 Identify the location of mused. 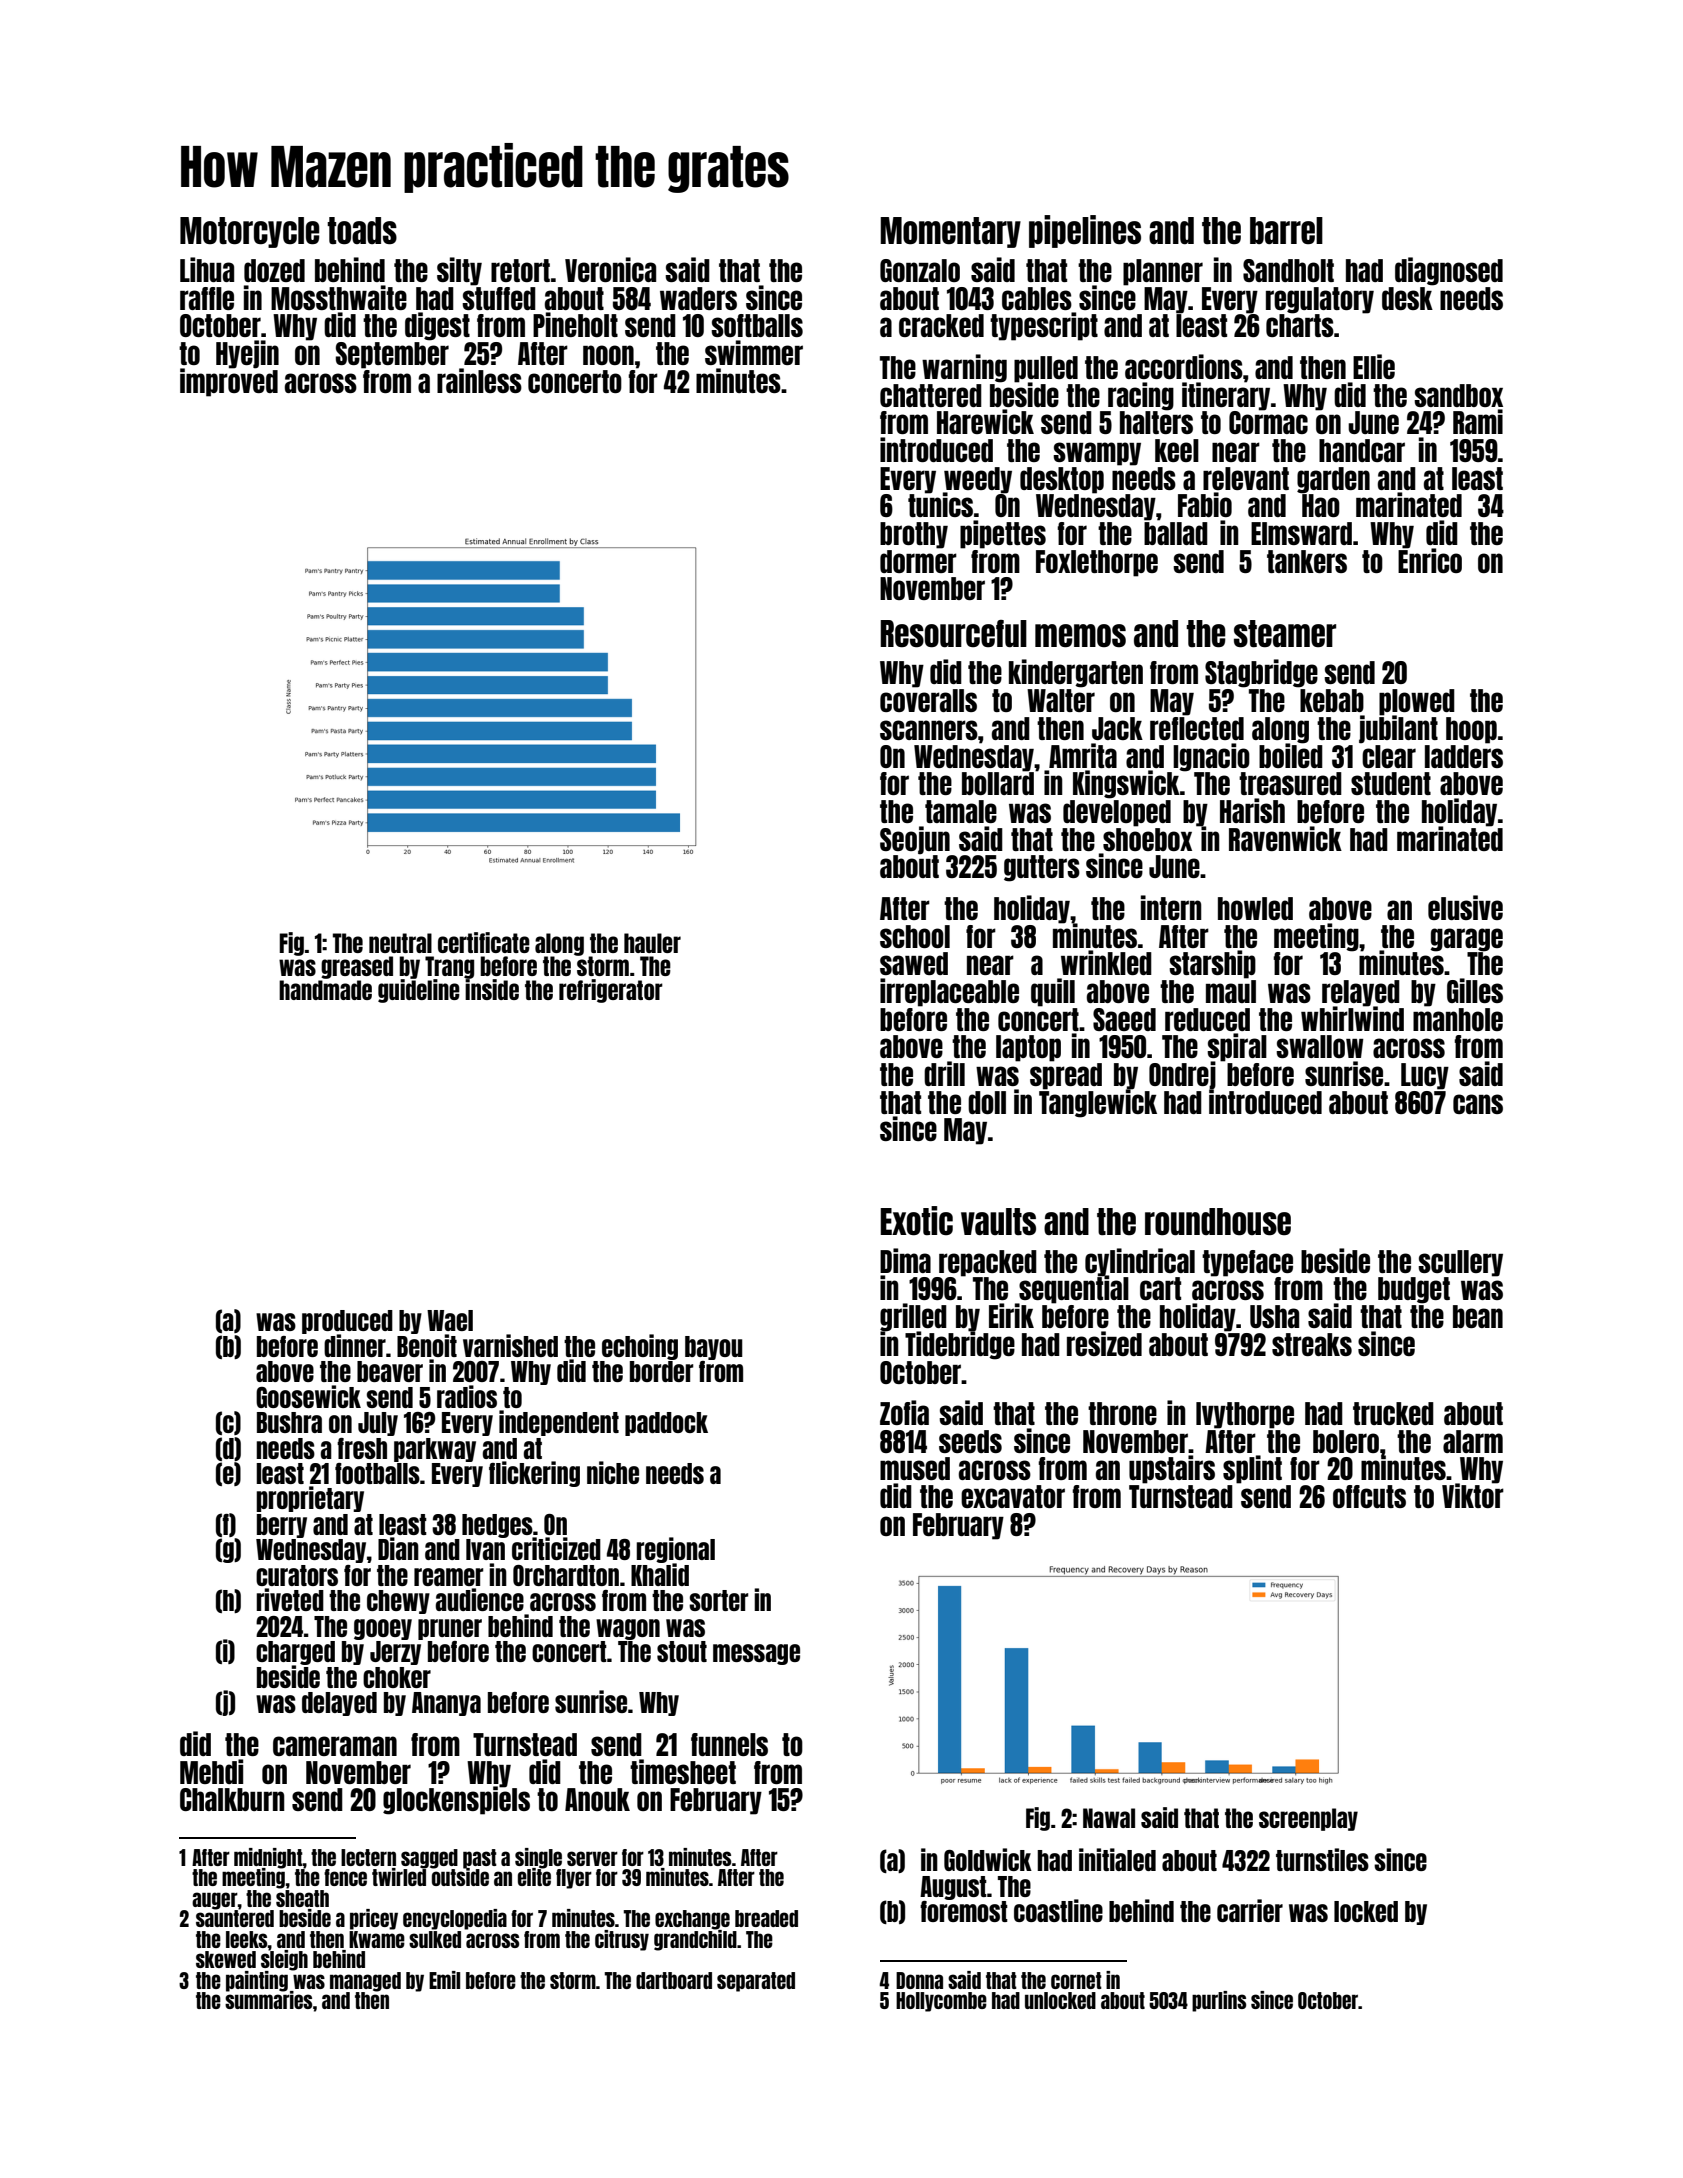
(915, 1468).
